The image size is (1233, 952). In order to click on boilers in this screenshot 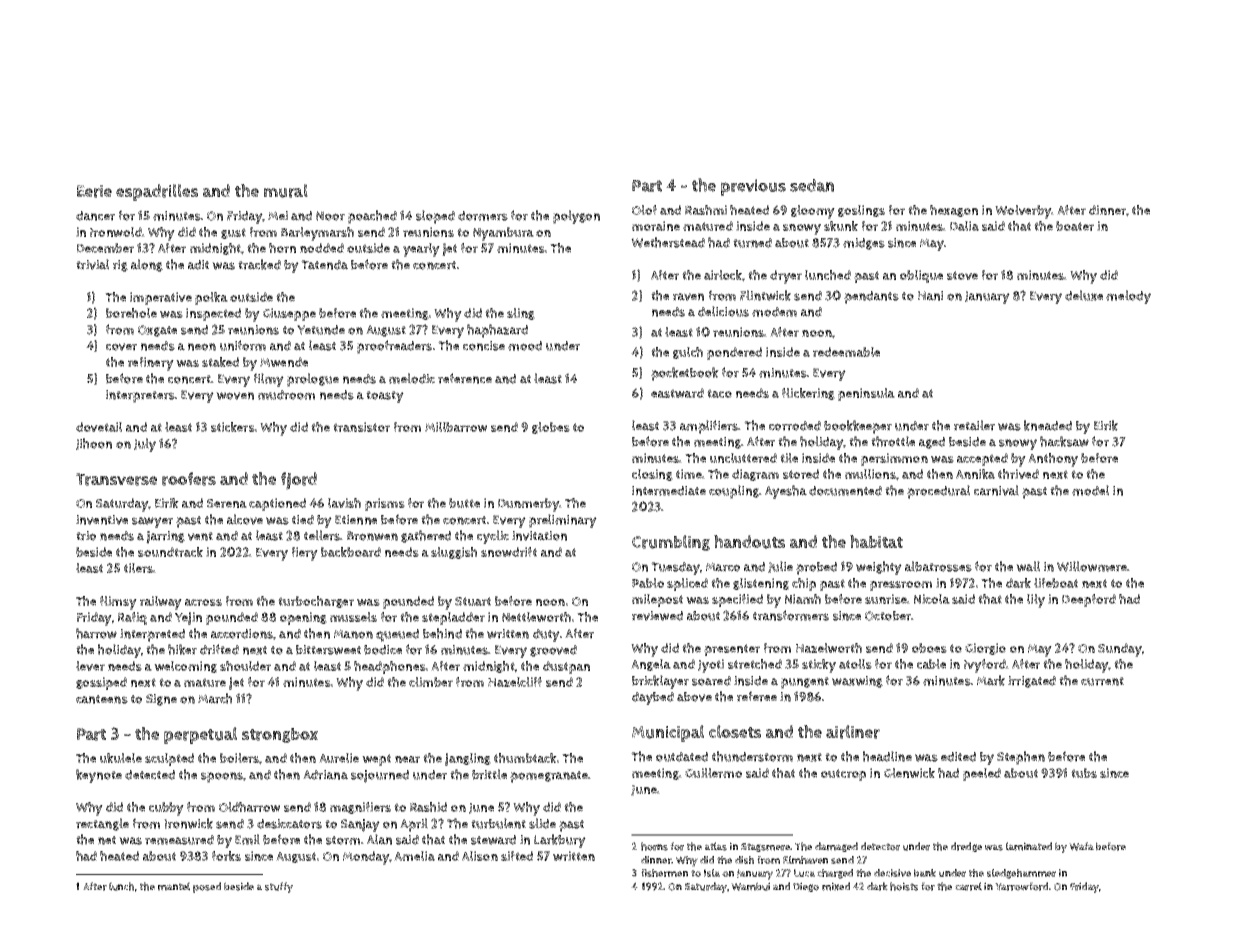, I will do `click(239, 758)`.
